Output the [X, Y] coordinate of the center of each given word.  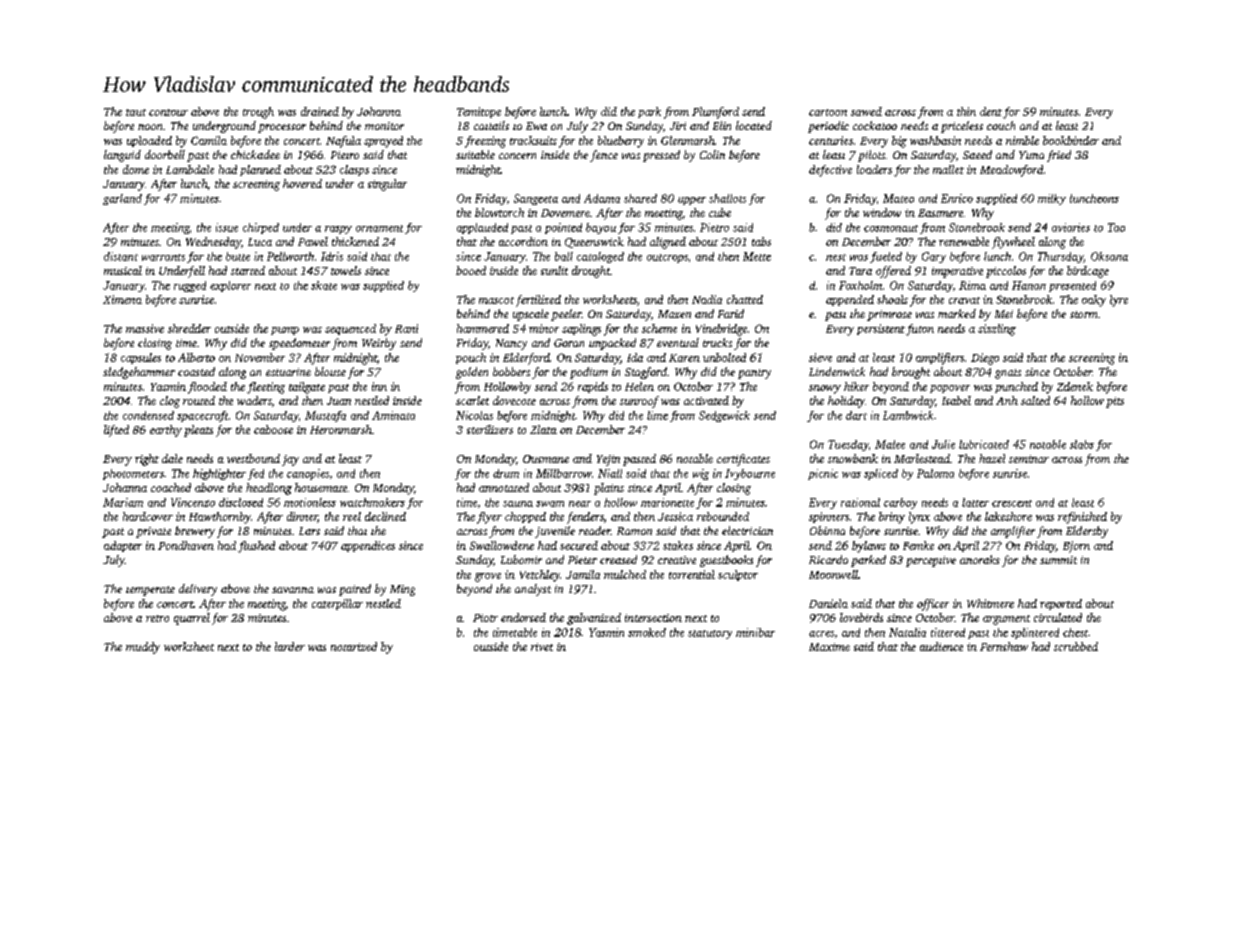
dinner [302, 517]
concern [517, 156]
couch [1001, 125]
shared [640, 198]
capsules [141, 358]
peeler [566, 315]
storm [1083, 314]
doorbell [165, 154]
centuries [831, 140]
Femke [918, 545]
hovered [302, 183]
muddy [143, 648]
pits [1115, 402]
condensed [148, 415]
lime [657, 415]
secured [579, 545]
